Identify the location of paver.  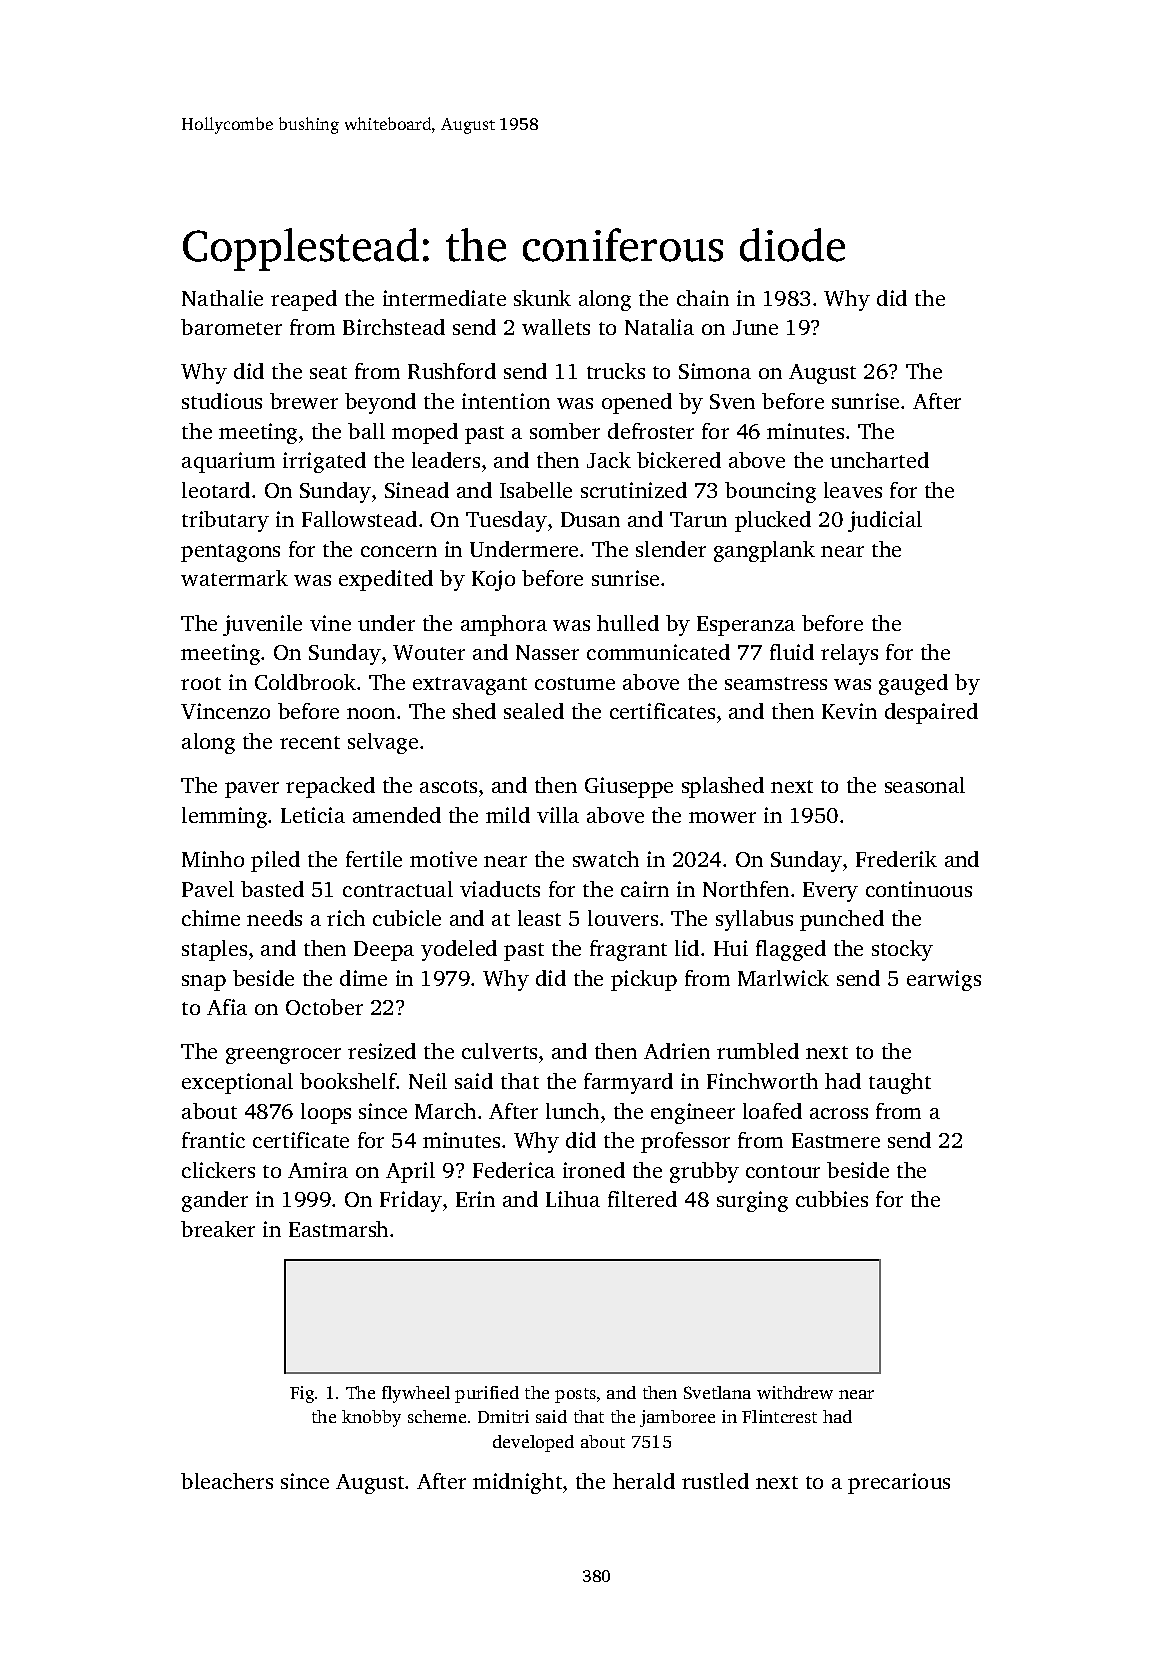
(252, 790).
